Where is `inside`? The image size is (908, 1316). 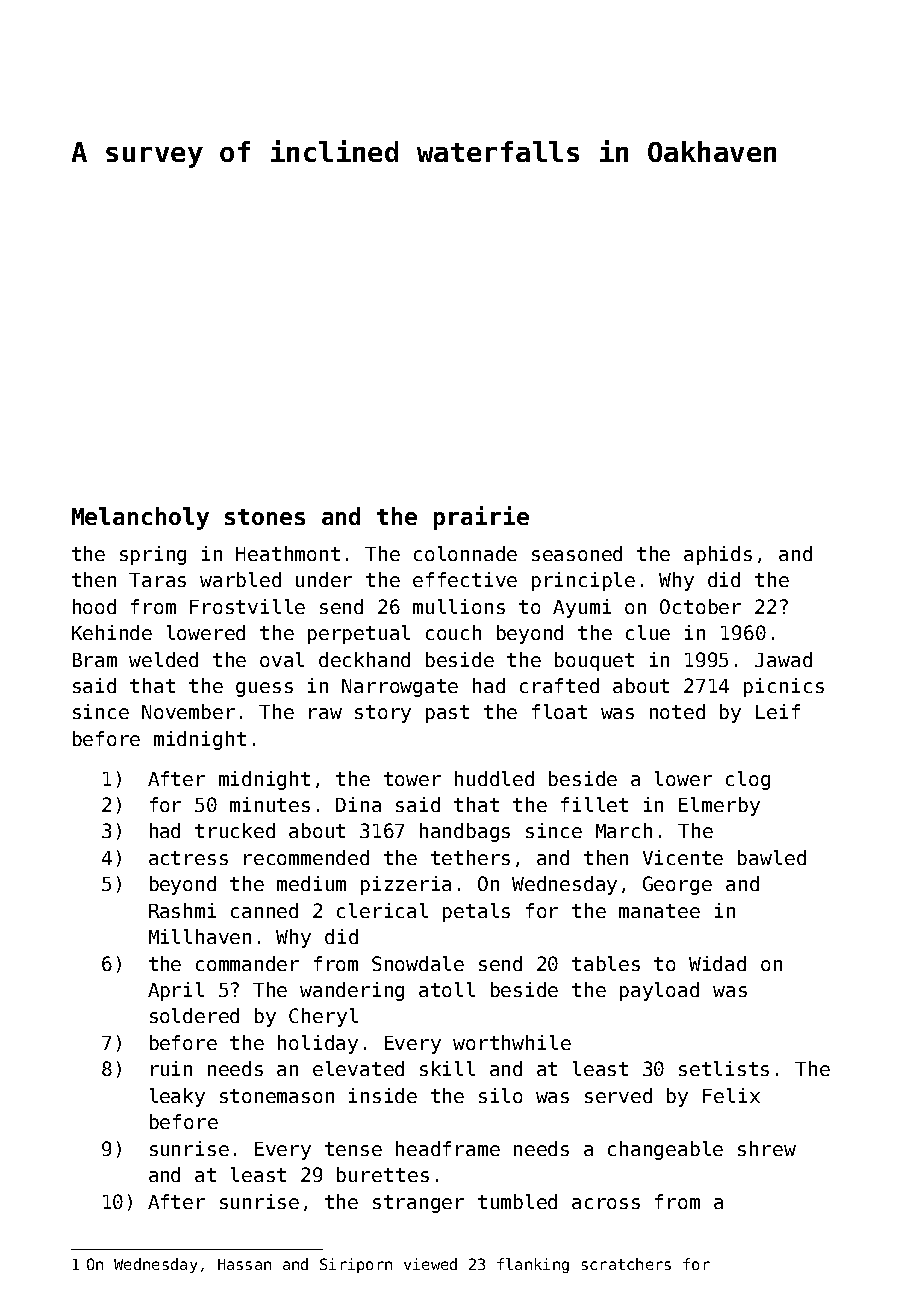 inside is located at coordinates (383, 1095).
